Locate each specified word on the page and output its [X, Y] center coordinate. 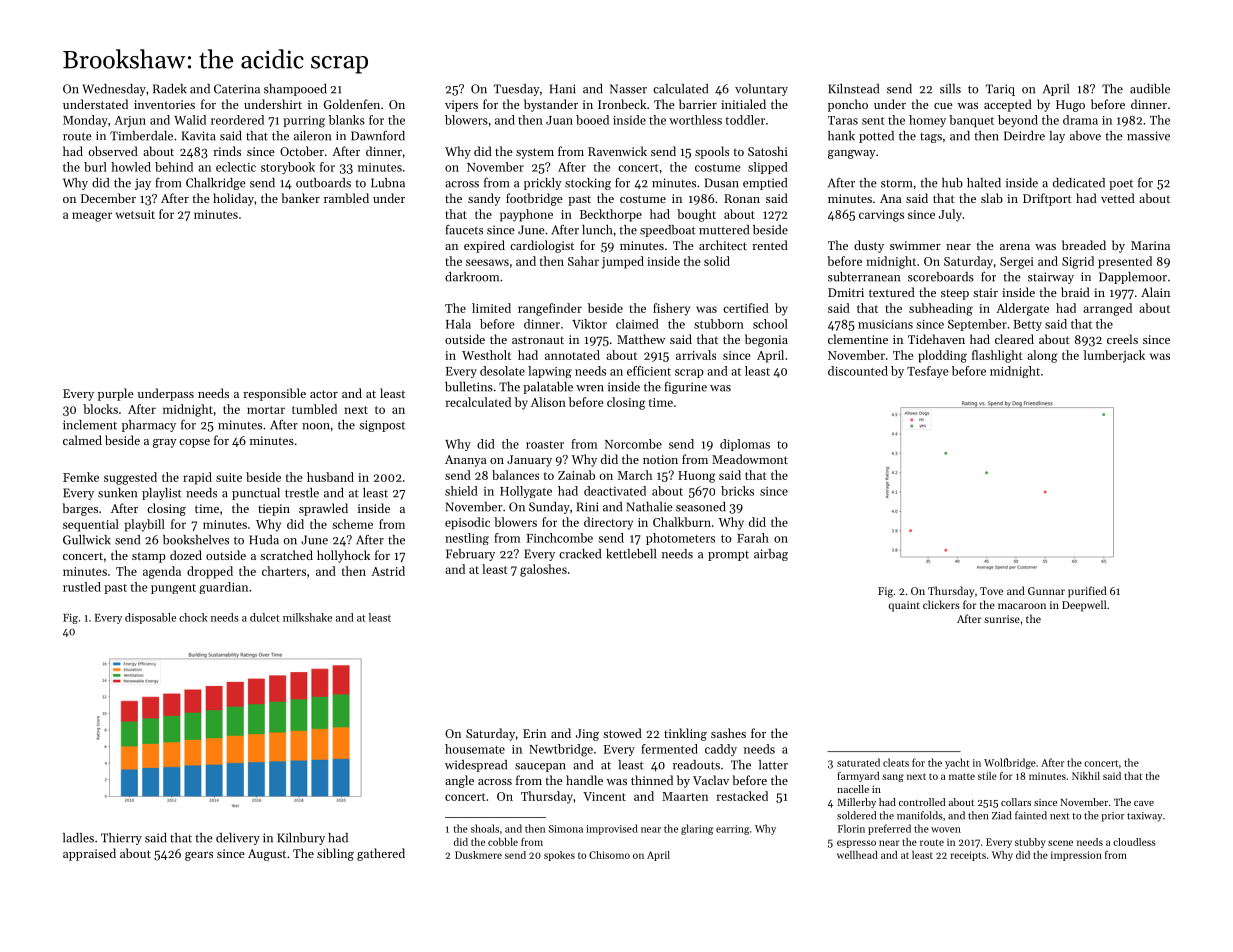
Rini [588, 507]
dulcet [265, 617]
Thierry [121, 839]
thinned [652, 780]
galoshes [543, 570]
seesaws [487, 262]
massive [1148, 136]
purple [116, 394]
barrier [698, 104]
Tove [991, 591]
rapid [197, 478]
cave [1144, 803]
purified [1087, 592]
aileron [312, 136]
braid [1075, 292]
